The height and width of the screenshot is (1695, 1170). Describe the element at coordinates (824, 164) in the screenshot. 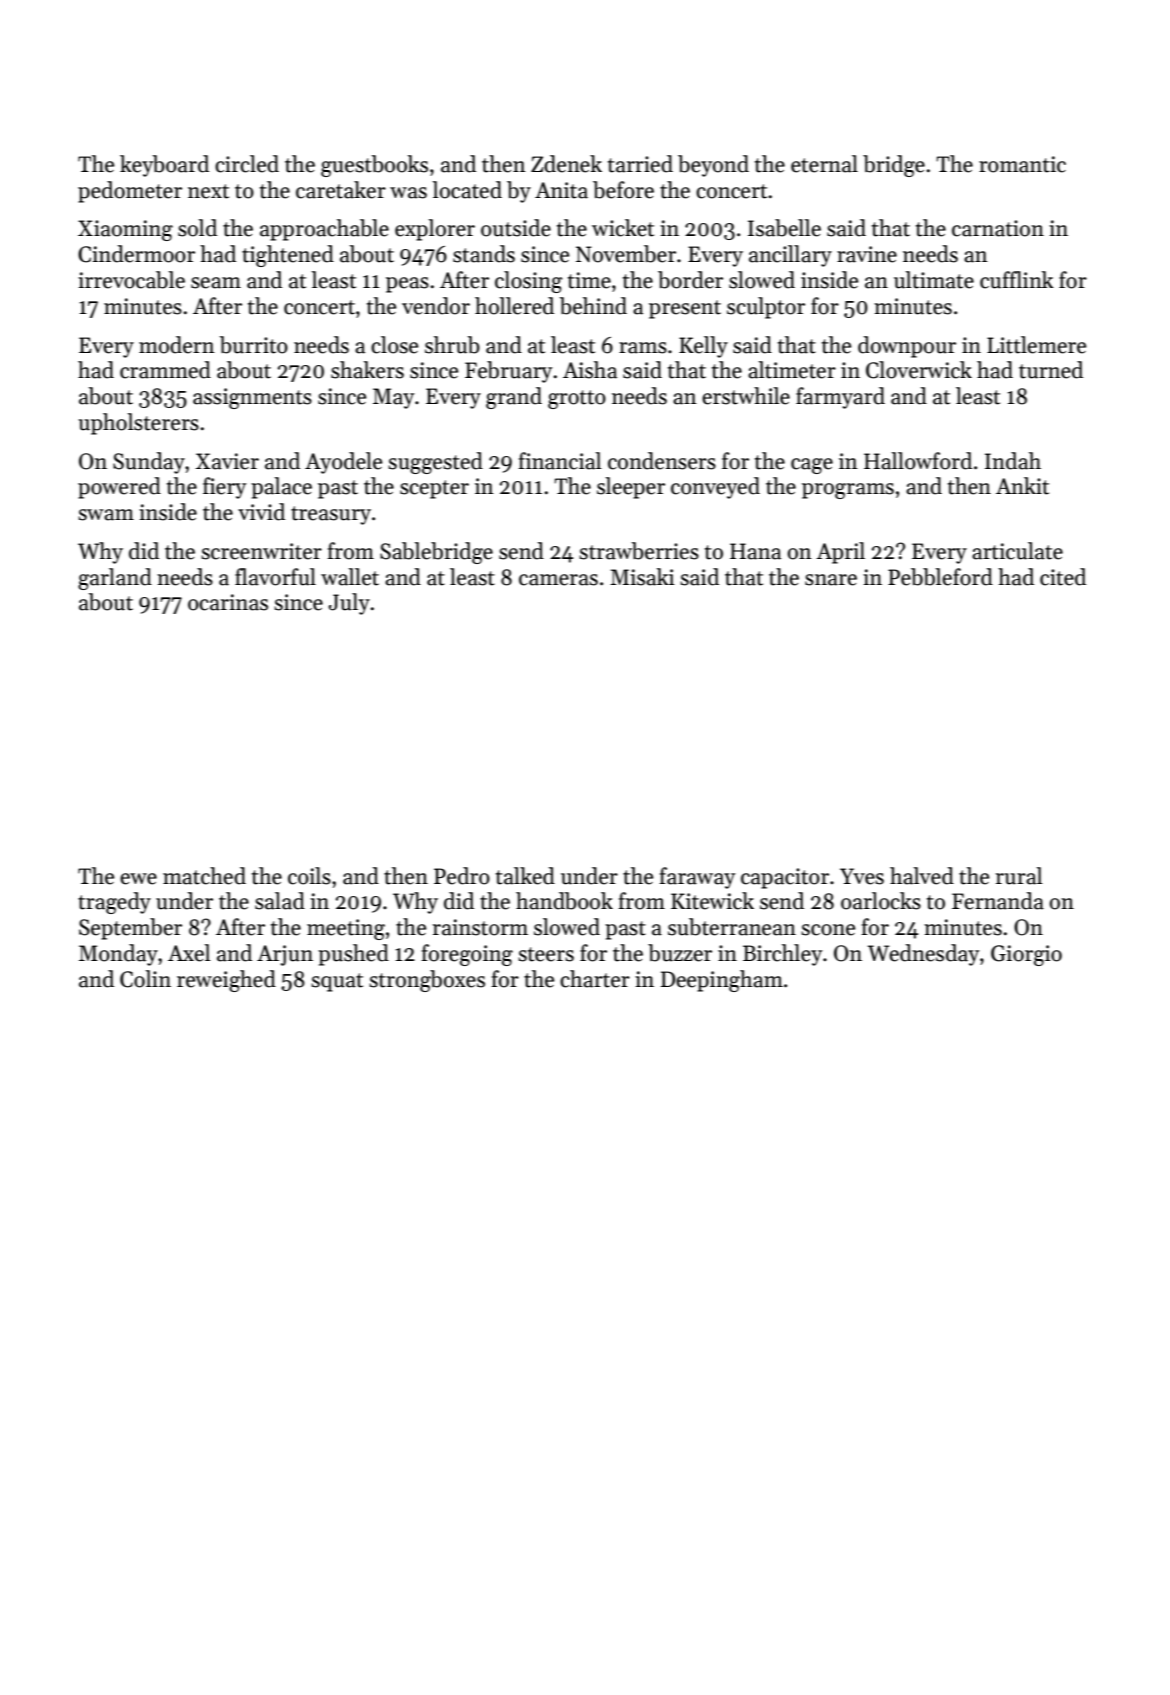

I see `eternal` at that location.
